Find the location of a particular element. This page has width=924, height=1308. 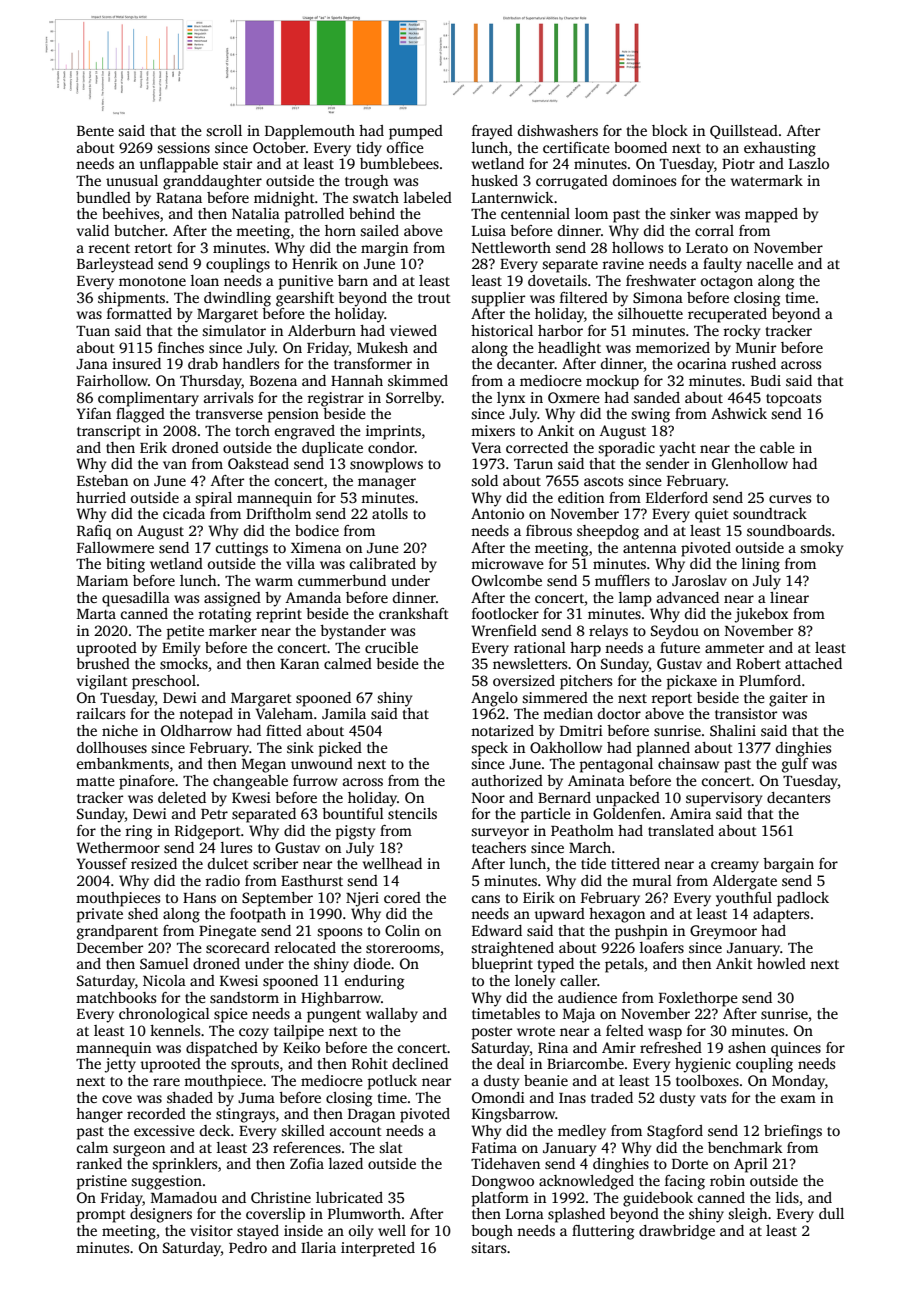

chainsaw is located at coordinates (688, 763).
